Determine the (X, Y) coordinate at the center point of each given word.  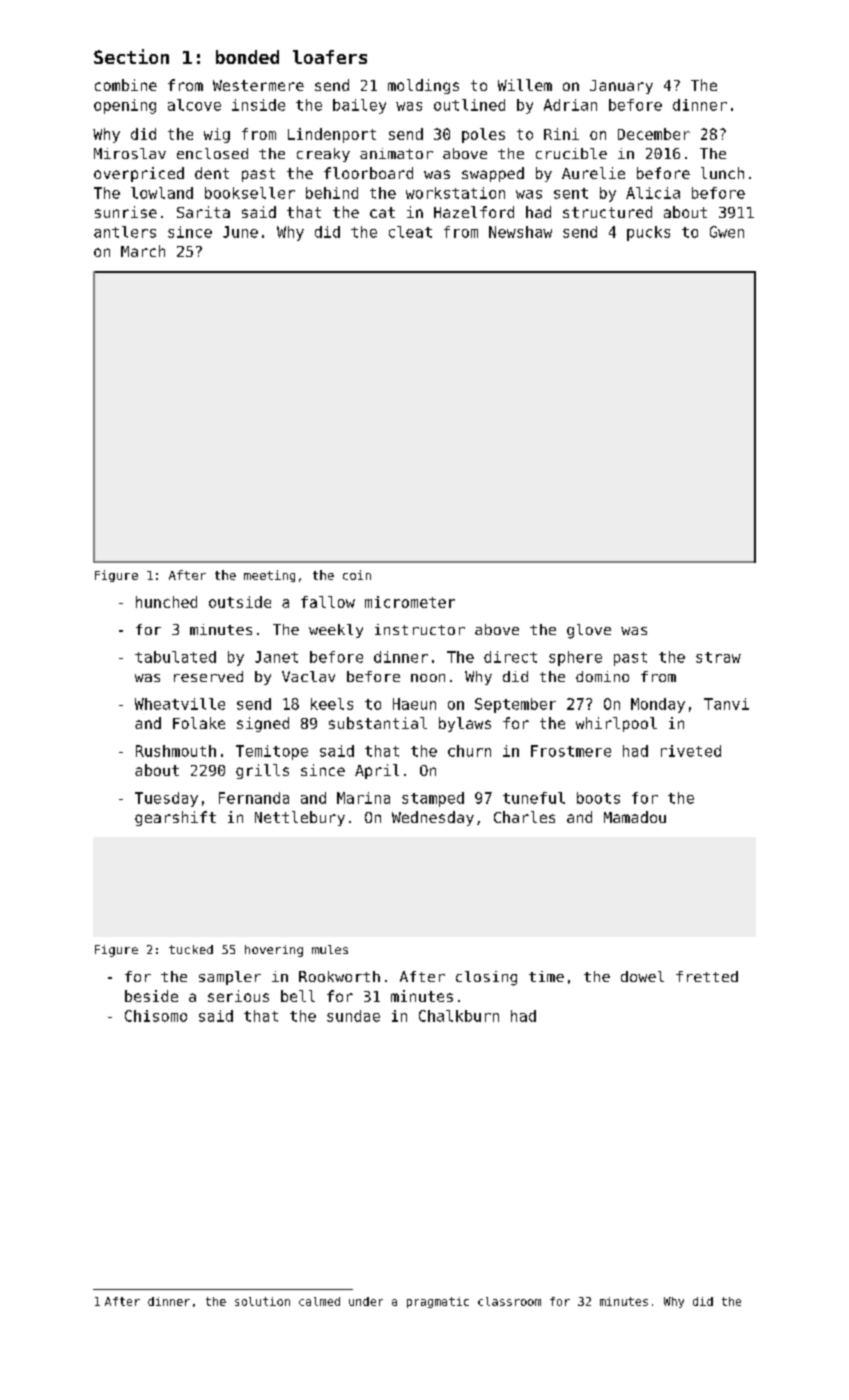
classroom (509, 1301)
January (621, 87)
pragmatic (438, 1302)
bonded (247, 57)
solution (262, 1301)
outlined (469, 105)
